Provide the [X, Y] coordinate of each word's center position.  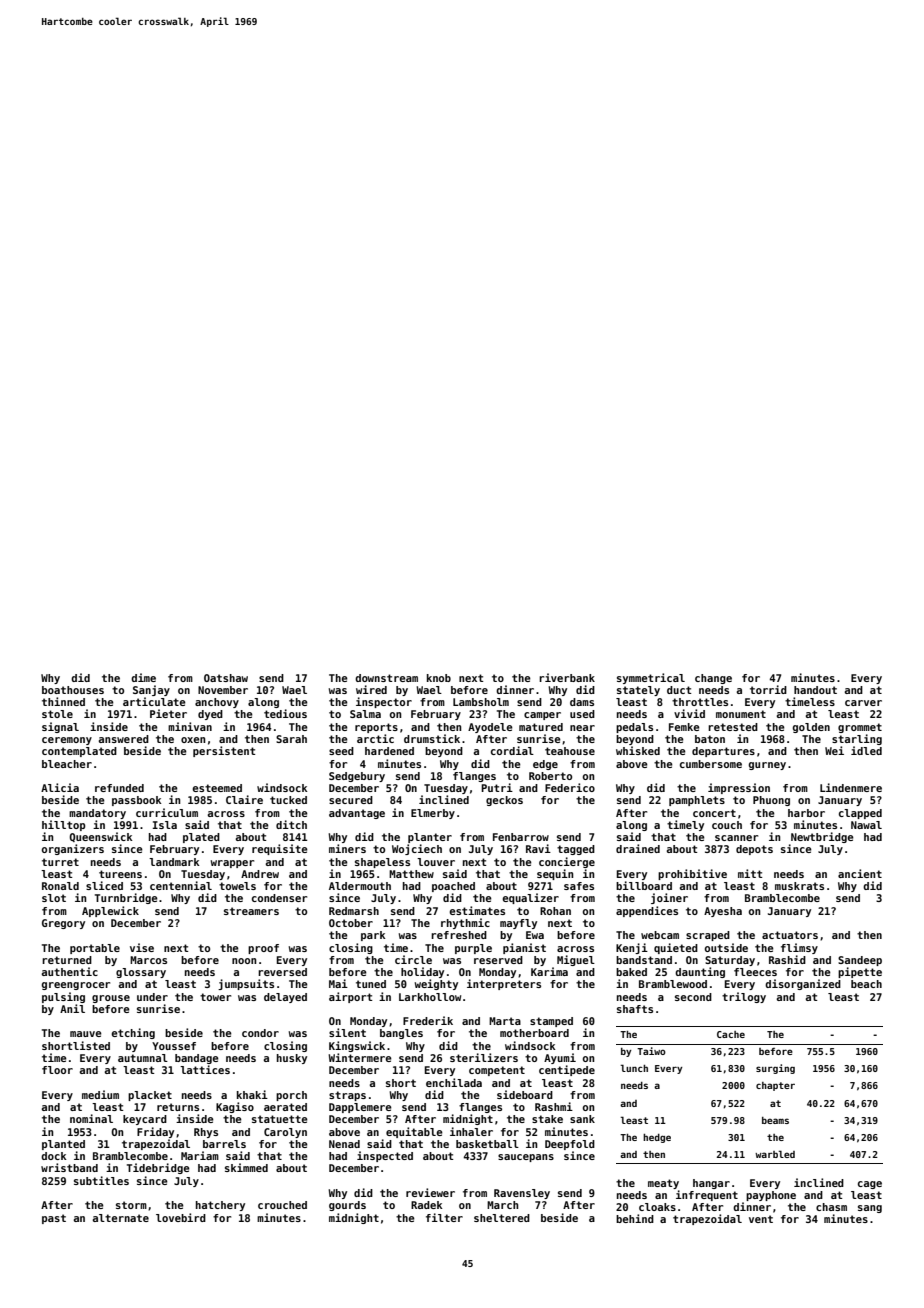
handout [815, 690]
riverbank [567, 677]
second [693, 997]
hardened [389, 751]
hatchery [220, 1206]
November [223, 690]
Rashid [787, 959]
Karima [549, 971]
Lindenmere [851, 787]
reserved [498, 960]
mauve [86, 1034]
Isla [165, 825]
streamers [251, 911]
